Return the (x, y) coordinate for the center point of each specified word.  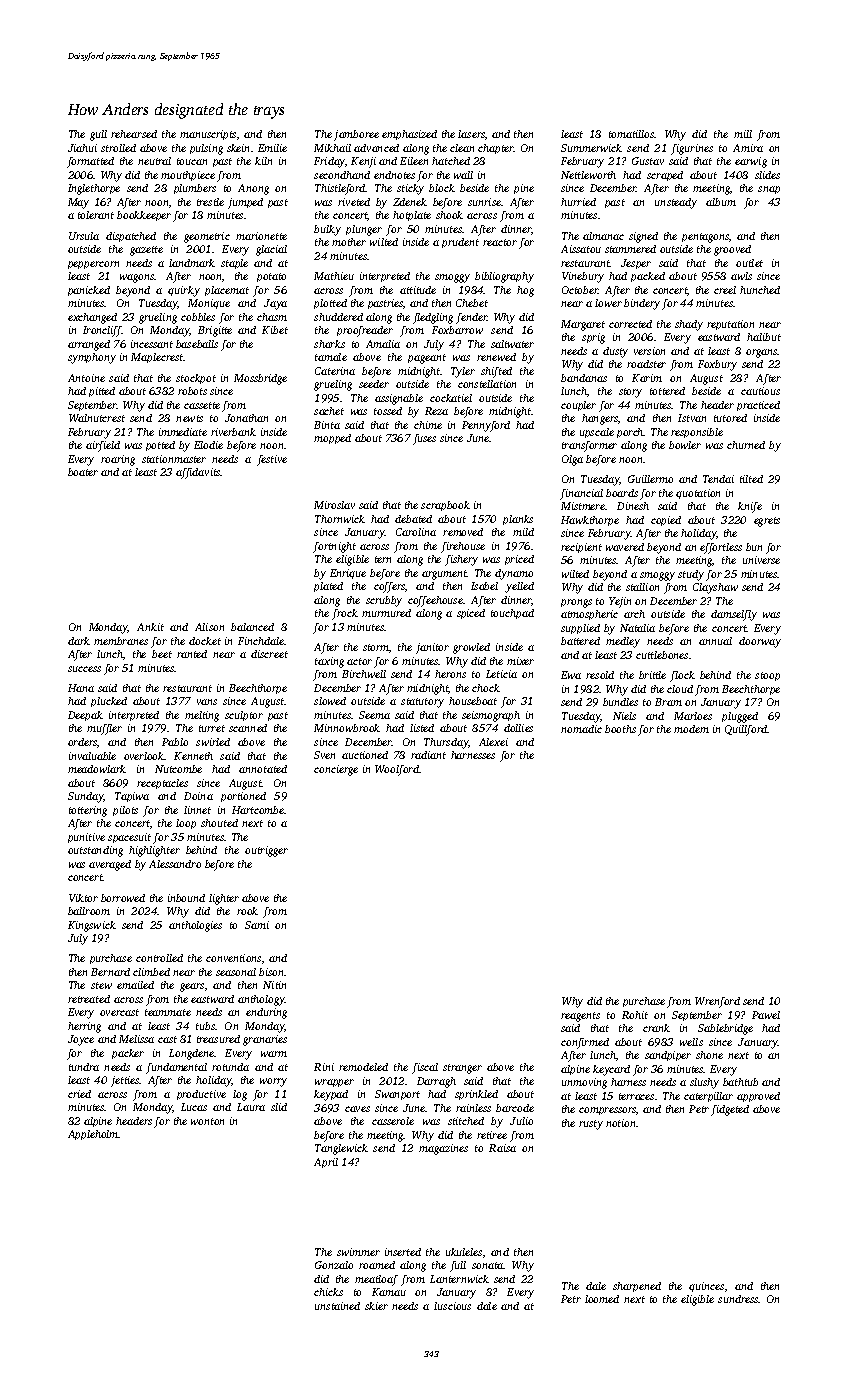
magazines (443, 1149)
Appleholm (93, 1135)
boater (83, 472)
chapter (496, 149)
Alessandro (175, 864)
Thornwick (340, 519)
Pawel (766, 1015)
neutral (154, 161)
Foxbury (717, 365)
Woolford (397, 770)
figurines (692, 149)
